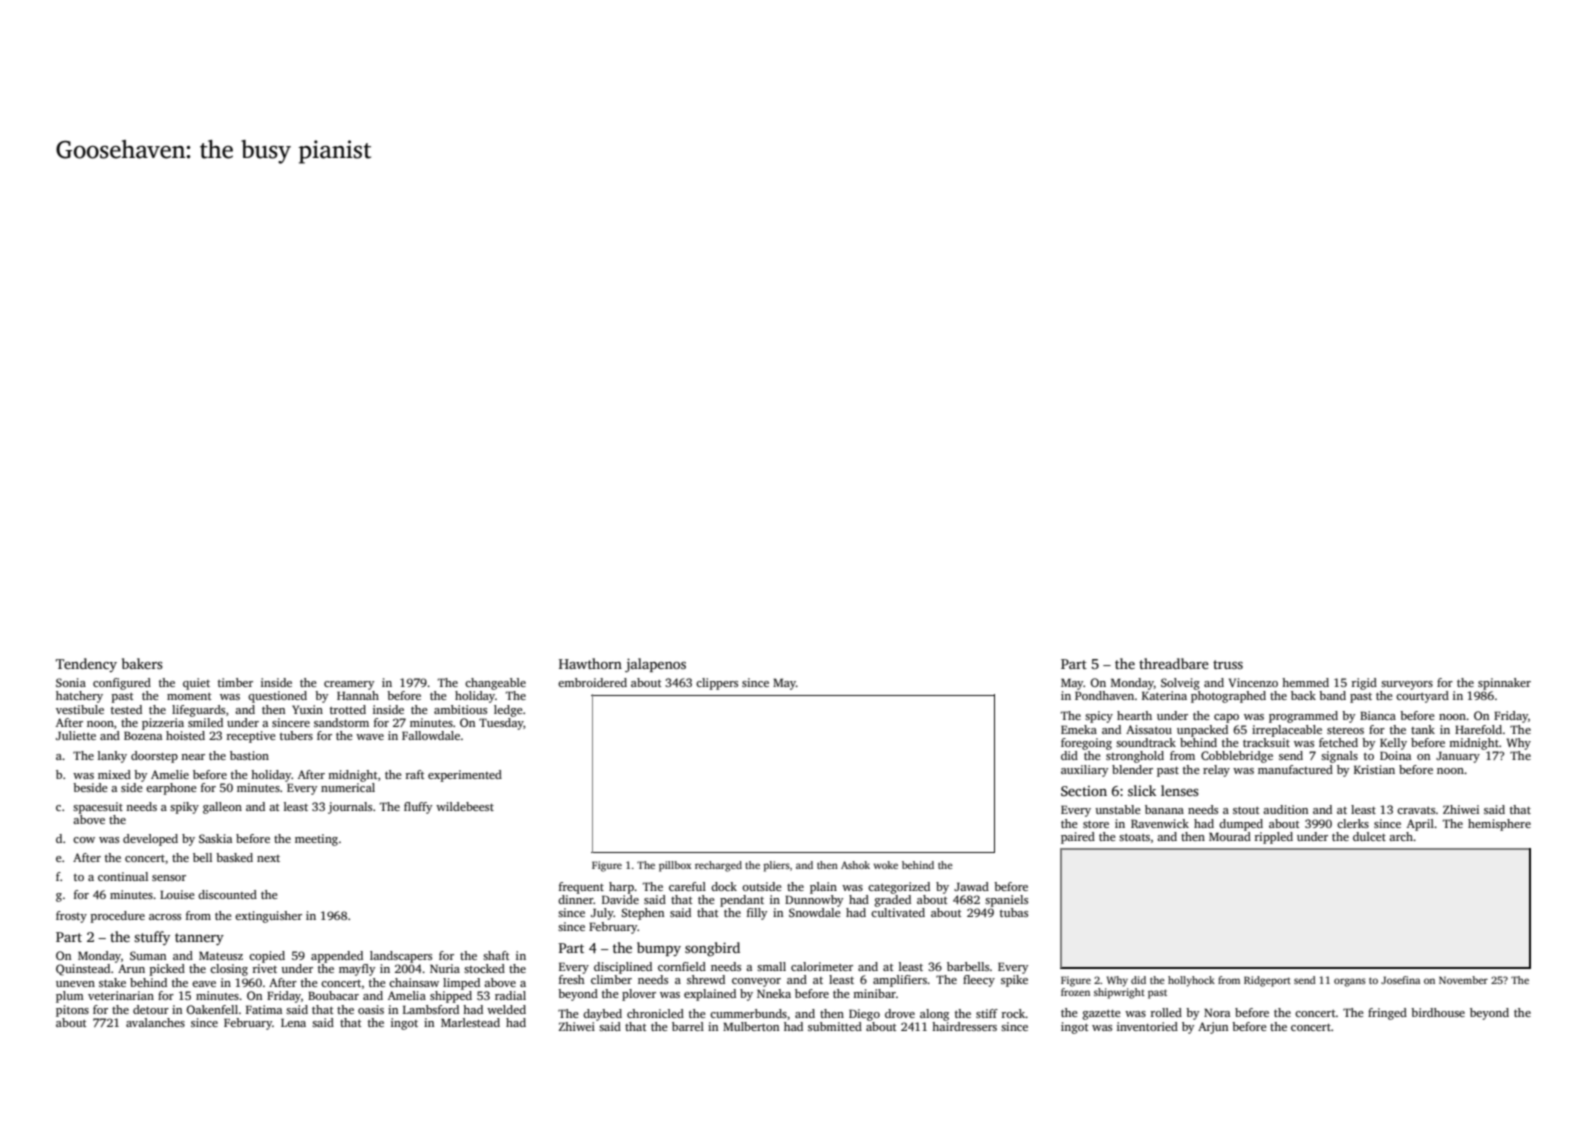 The image size is (1587, 1122). Describe the element at coordinates (1099, 717) in the screenshot. I see `spicy` at that location.
